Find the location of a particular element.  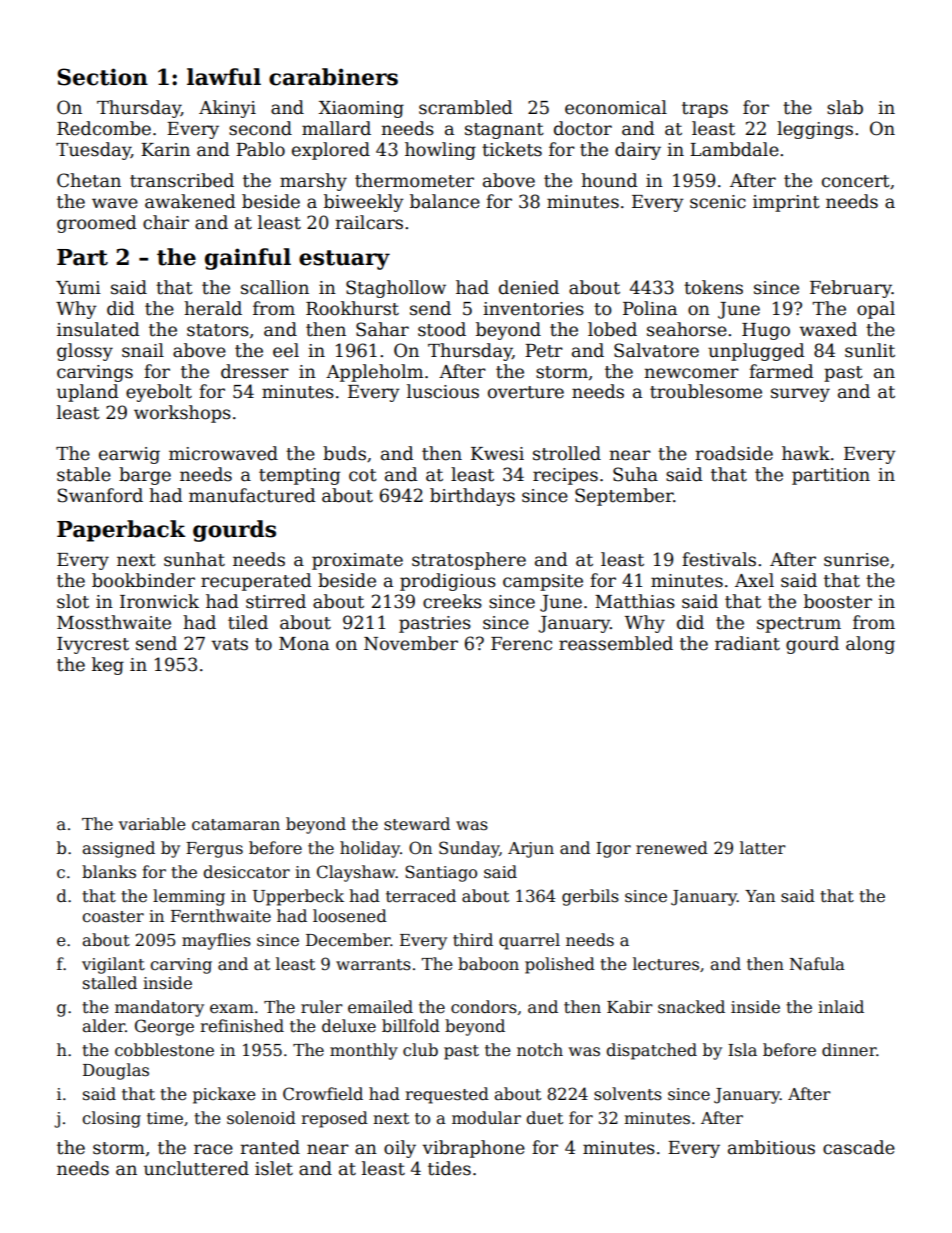

Chetan is located at coordinates (89, 180).
